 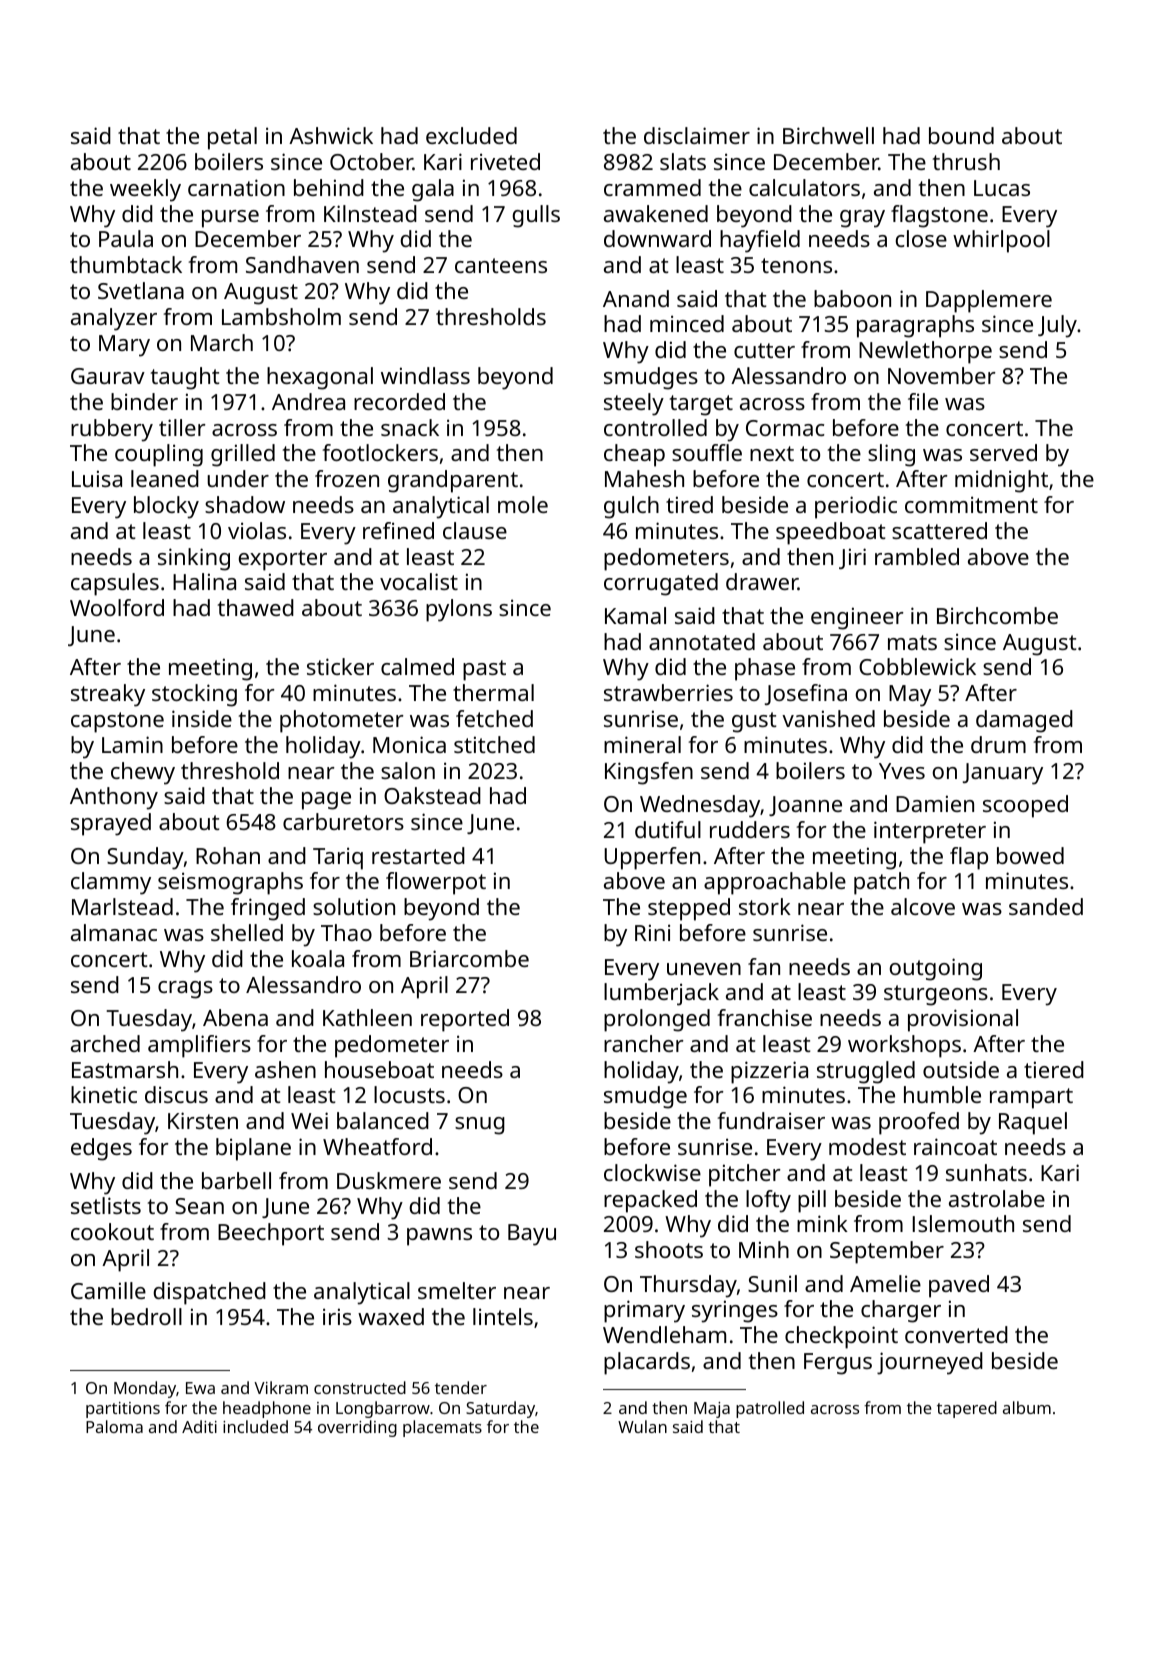 What do you see at coordinates (1001, 241) in the screenshot?
I see `whirlpool` at bounding box center [1001, 241].
